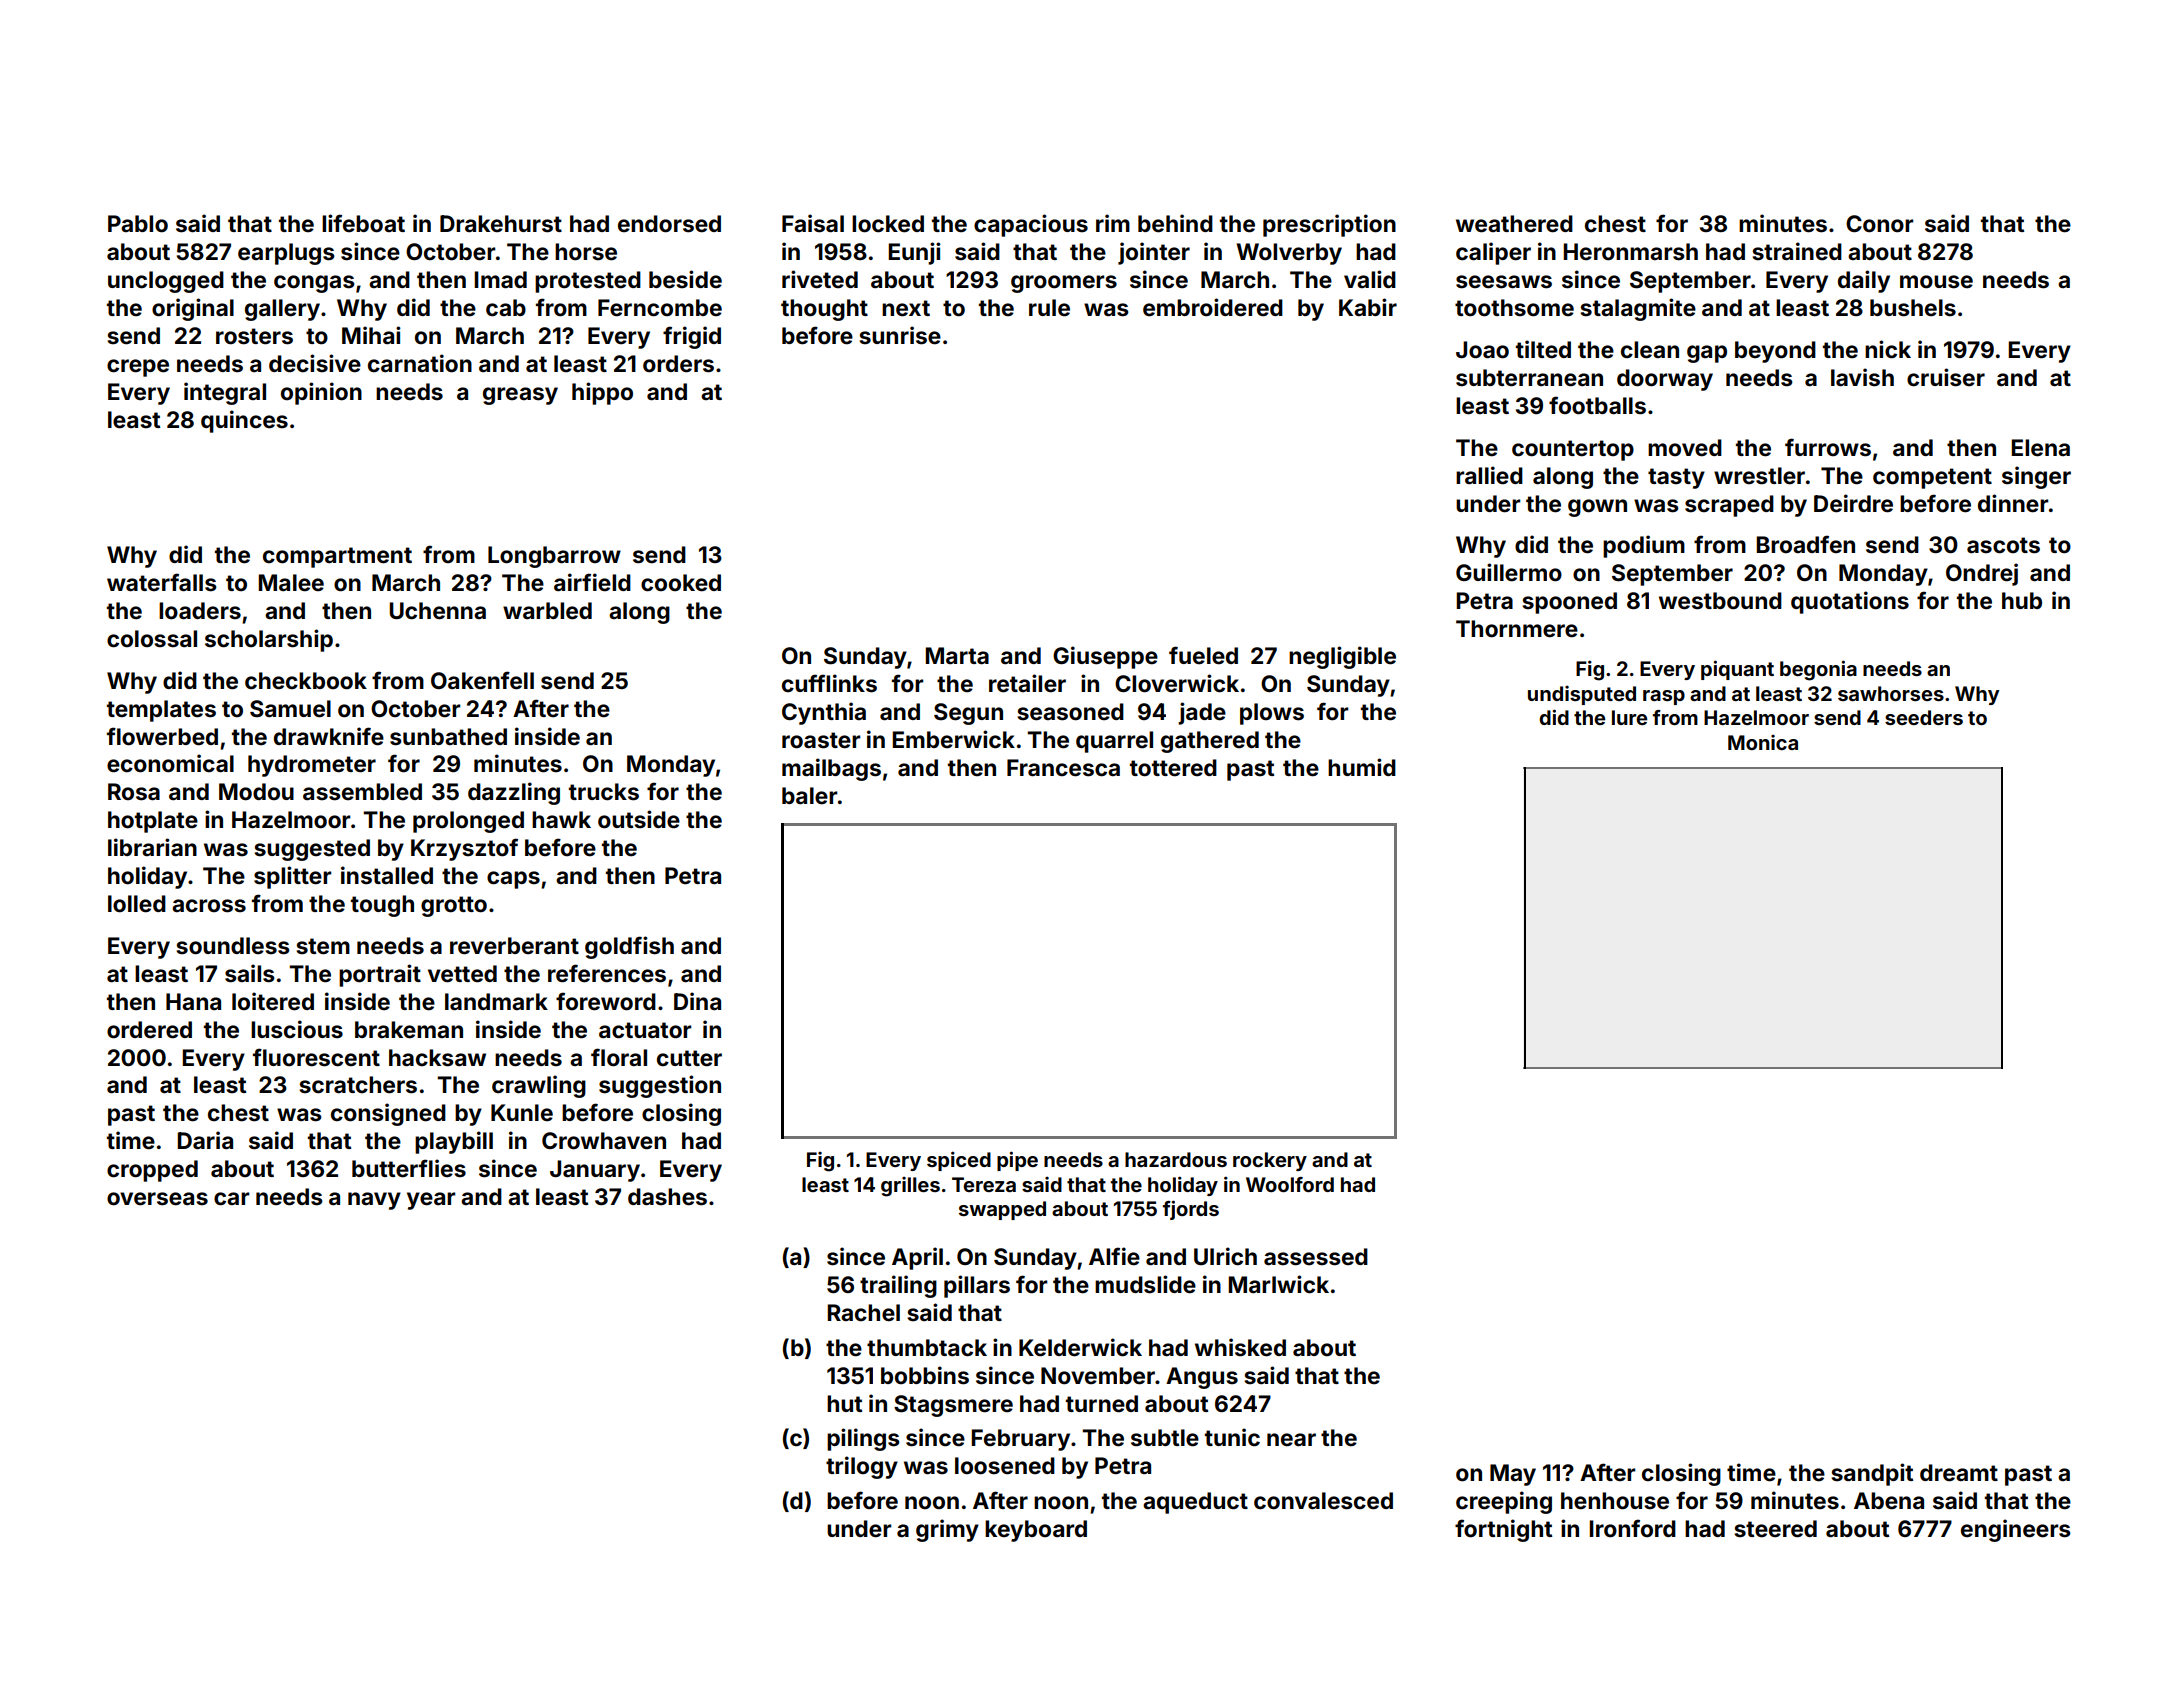 This screenshot has width=2178, height=1683. What do you see at coordinates (1176, 1159) in the screenshot?
I see `hazardous` at bounding box center [1176, 1159].
